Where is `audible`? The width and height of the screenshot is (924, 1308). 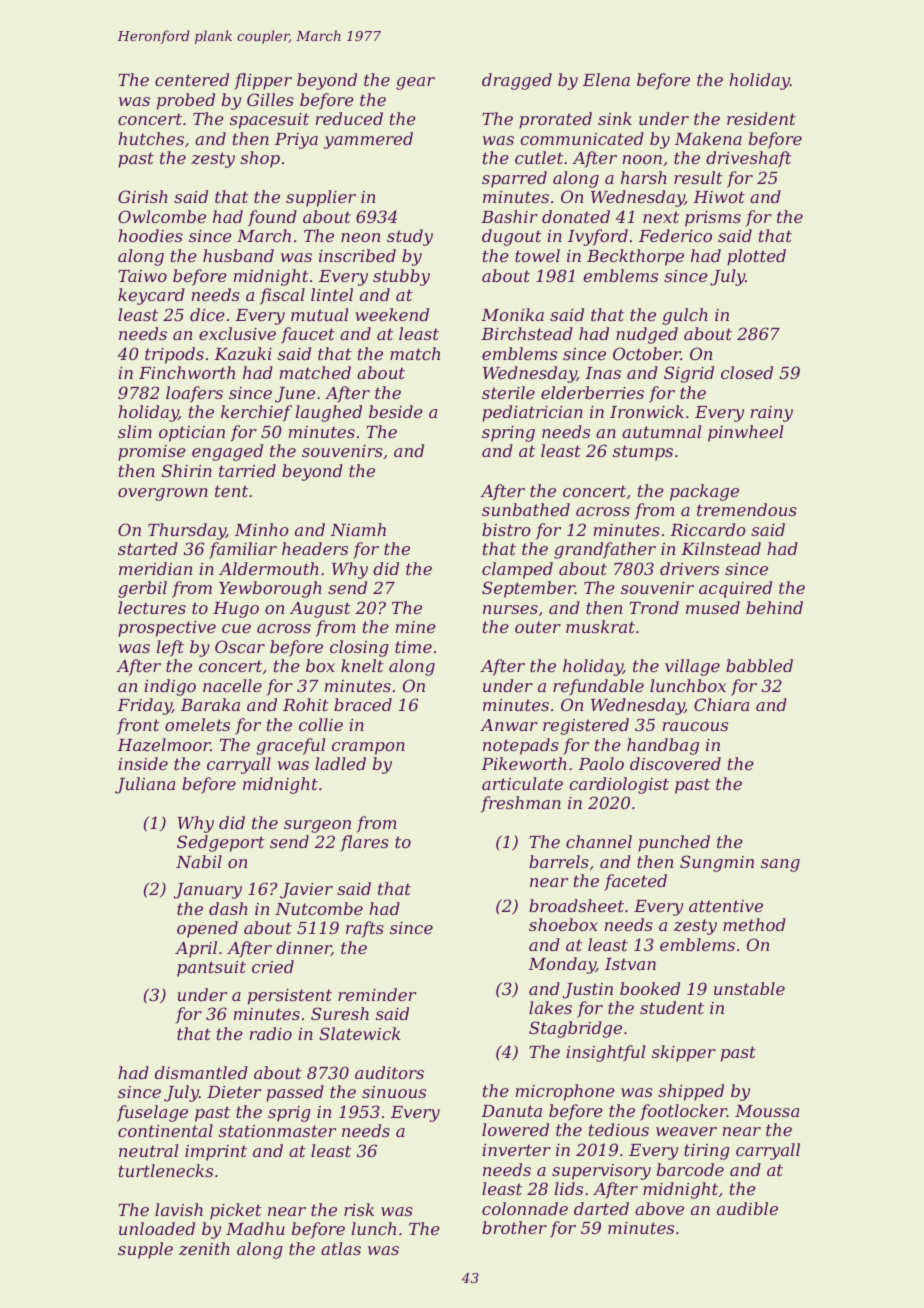
audible is located at coordinates (747, 1208).
